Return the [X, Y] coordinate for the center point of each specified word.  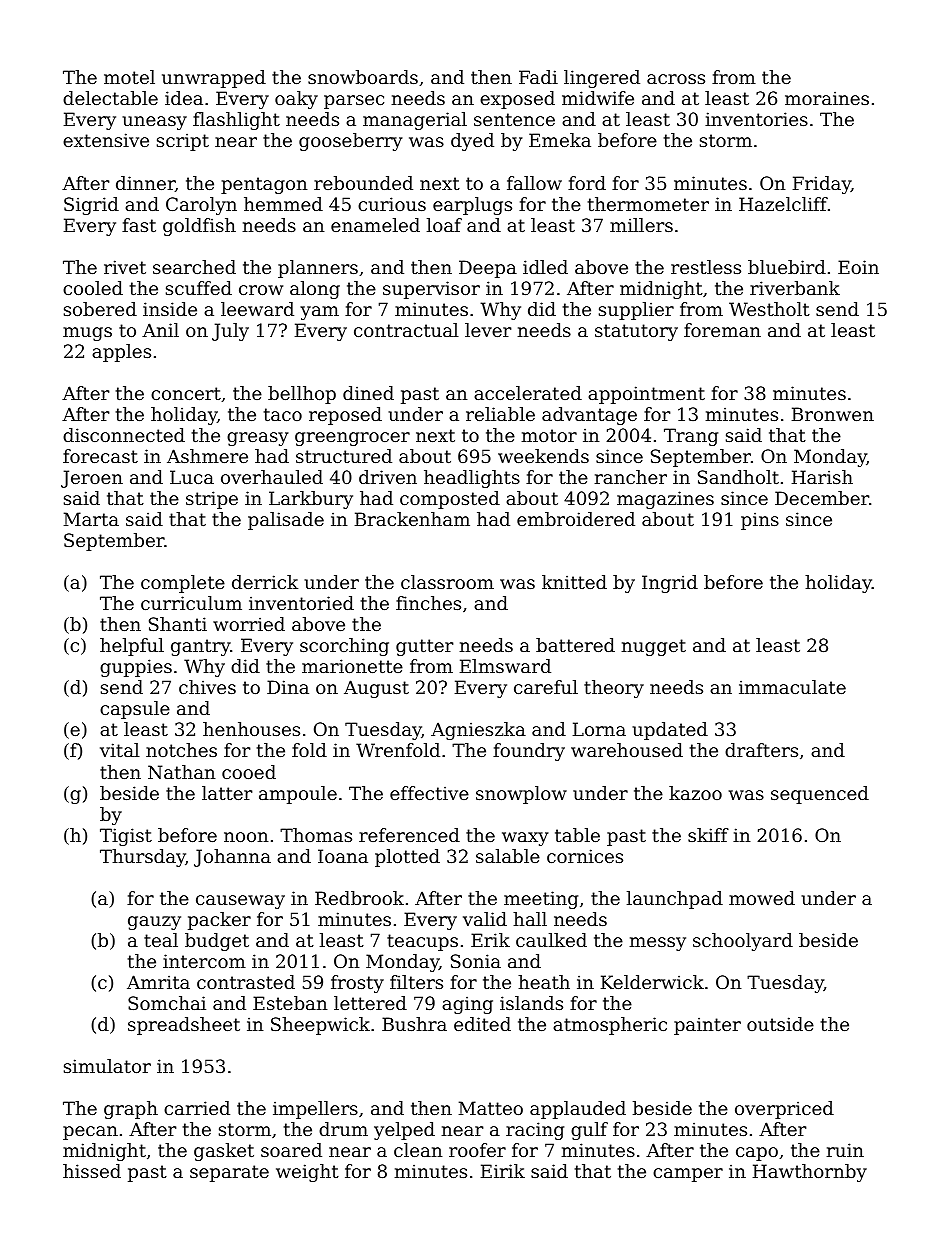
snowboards [363, 77]
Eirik [503, 1171]
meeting [541, 900]
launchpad [675, 900]
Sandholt [738, 477]
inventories [756, 119]
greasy [258, 439]
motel [129, 77]
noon [246, 837]
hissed [92, 1171]
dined [368, 393]
